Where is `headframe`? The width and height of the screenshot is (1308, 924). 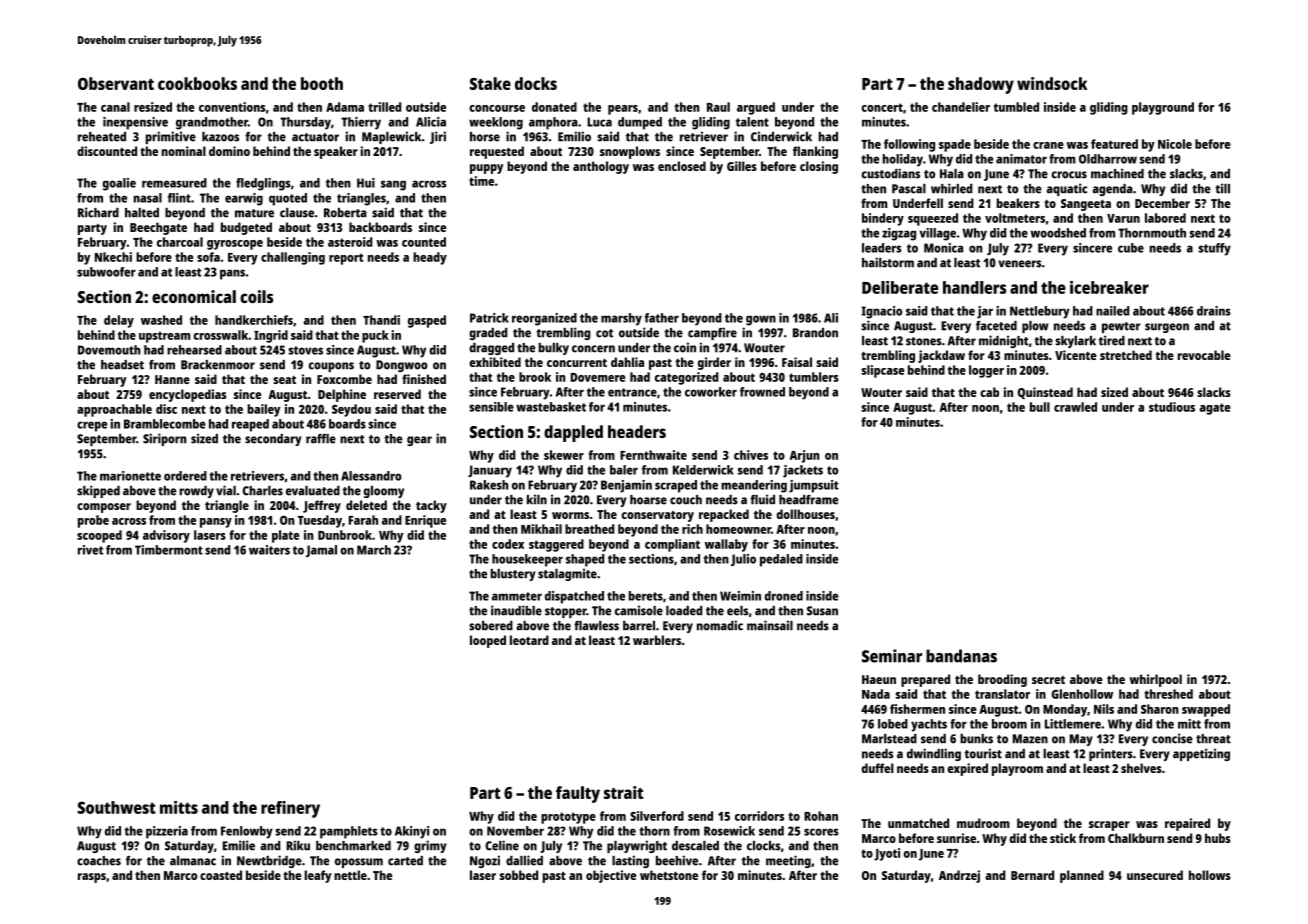
headframe is located at coordinates (808, 500).
